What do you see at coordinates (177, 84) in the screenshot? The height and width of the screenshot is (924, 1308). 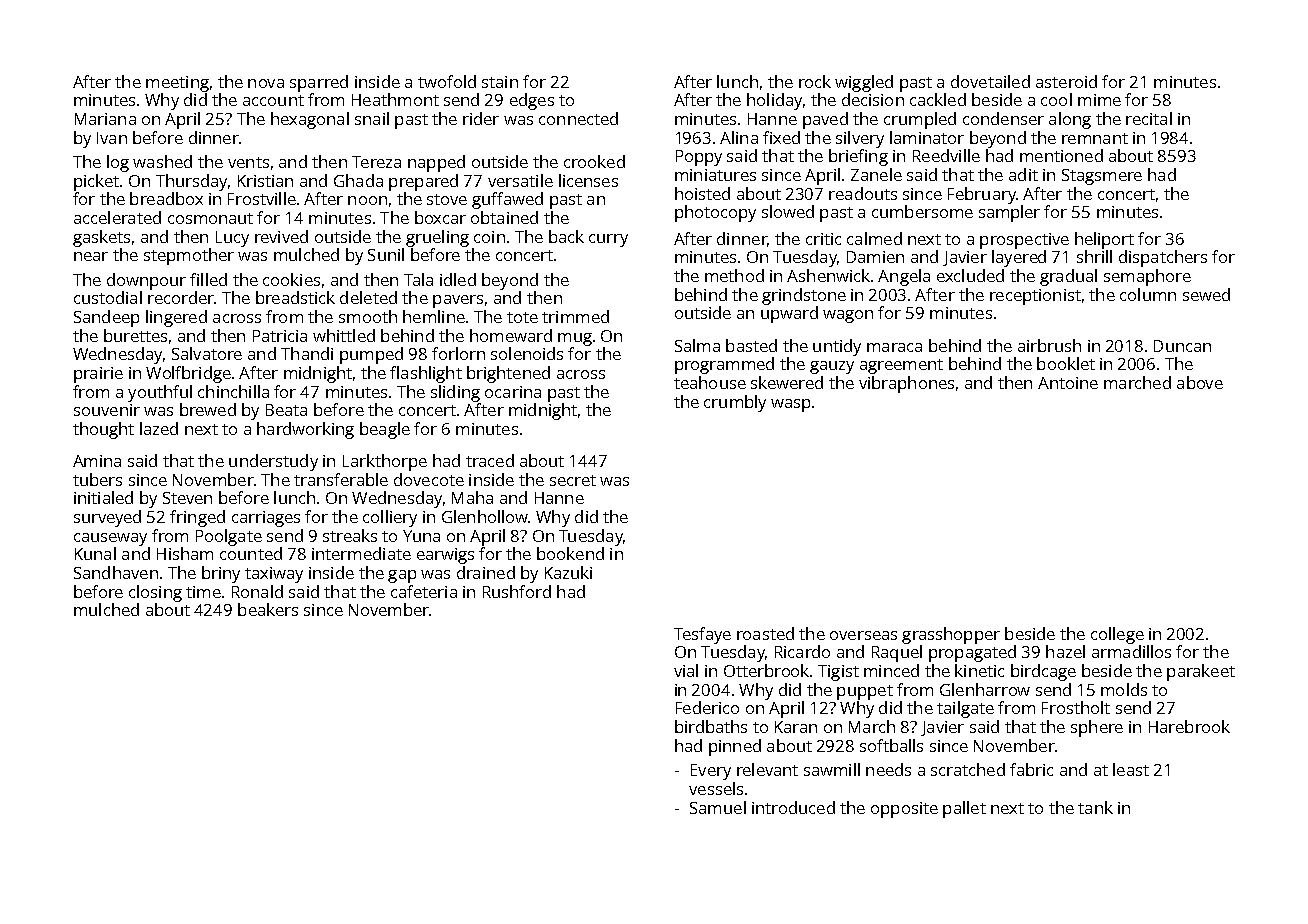 I see `meeting` at bounding box center [177, 84].
